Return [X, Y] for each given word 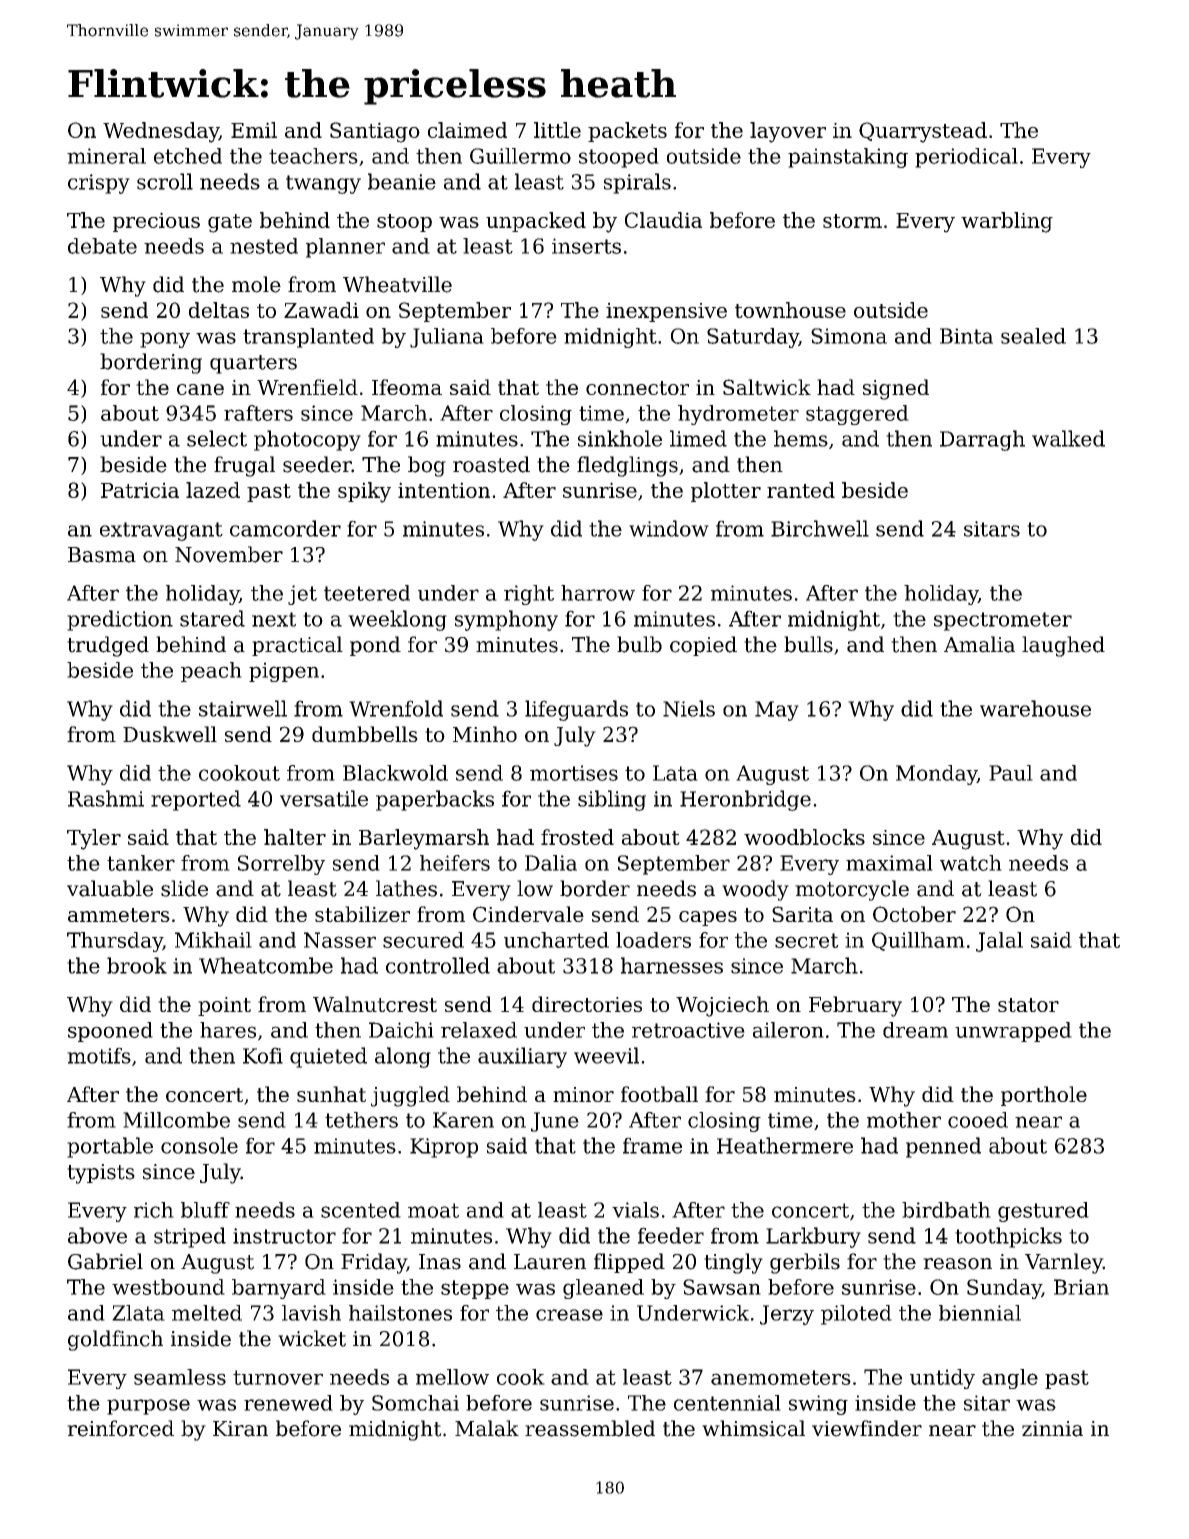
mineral [106, 156]
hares [228, 1030]
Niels [689, 708]
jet [302, 595]
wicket [312, 1338]
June [555, 1122]
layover [788, 132]
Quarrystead [923, 132]
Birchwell [820, 528]
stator [1028, 1005]
